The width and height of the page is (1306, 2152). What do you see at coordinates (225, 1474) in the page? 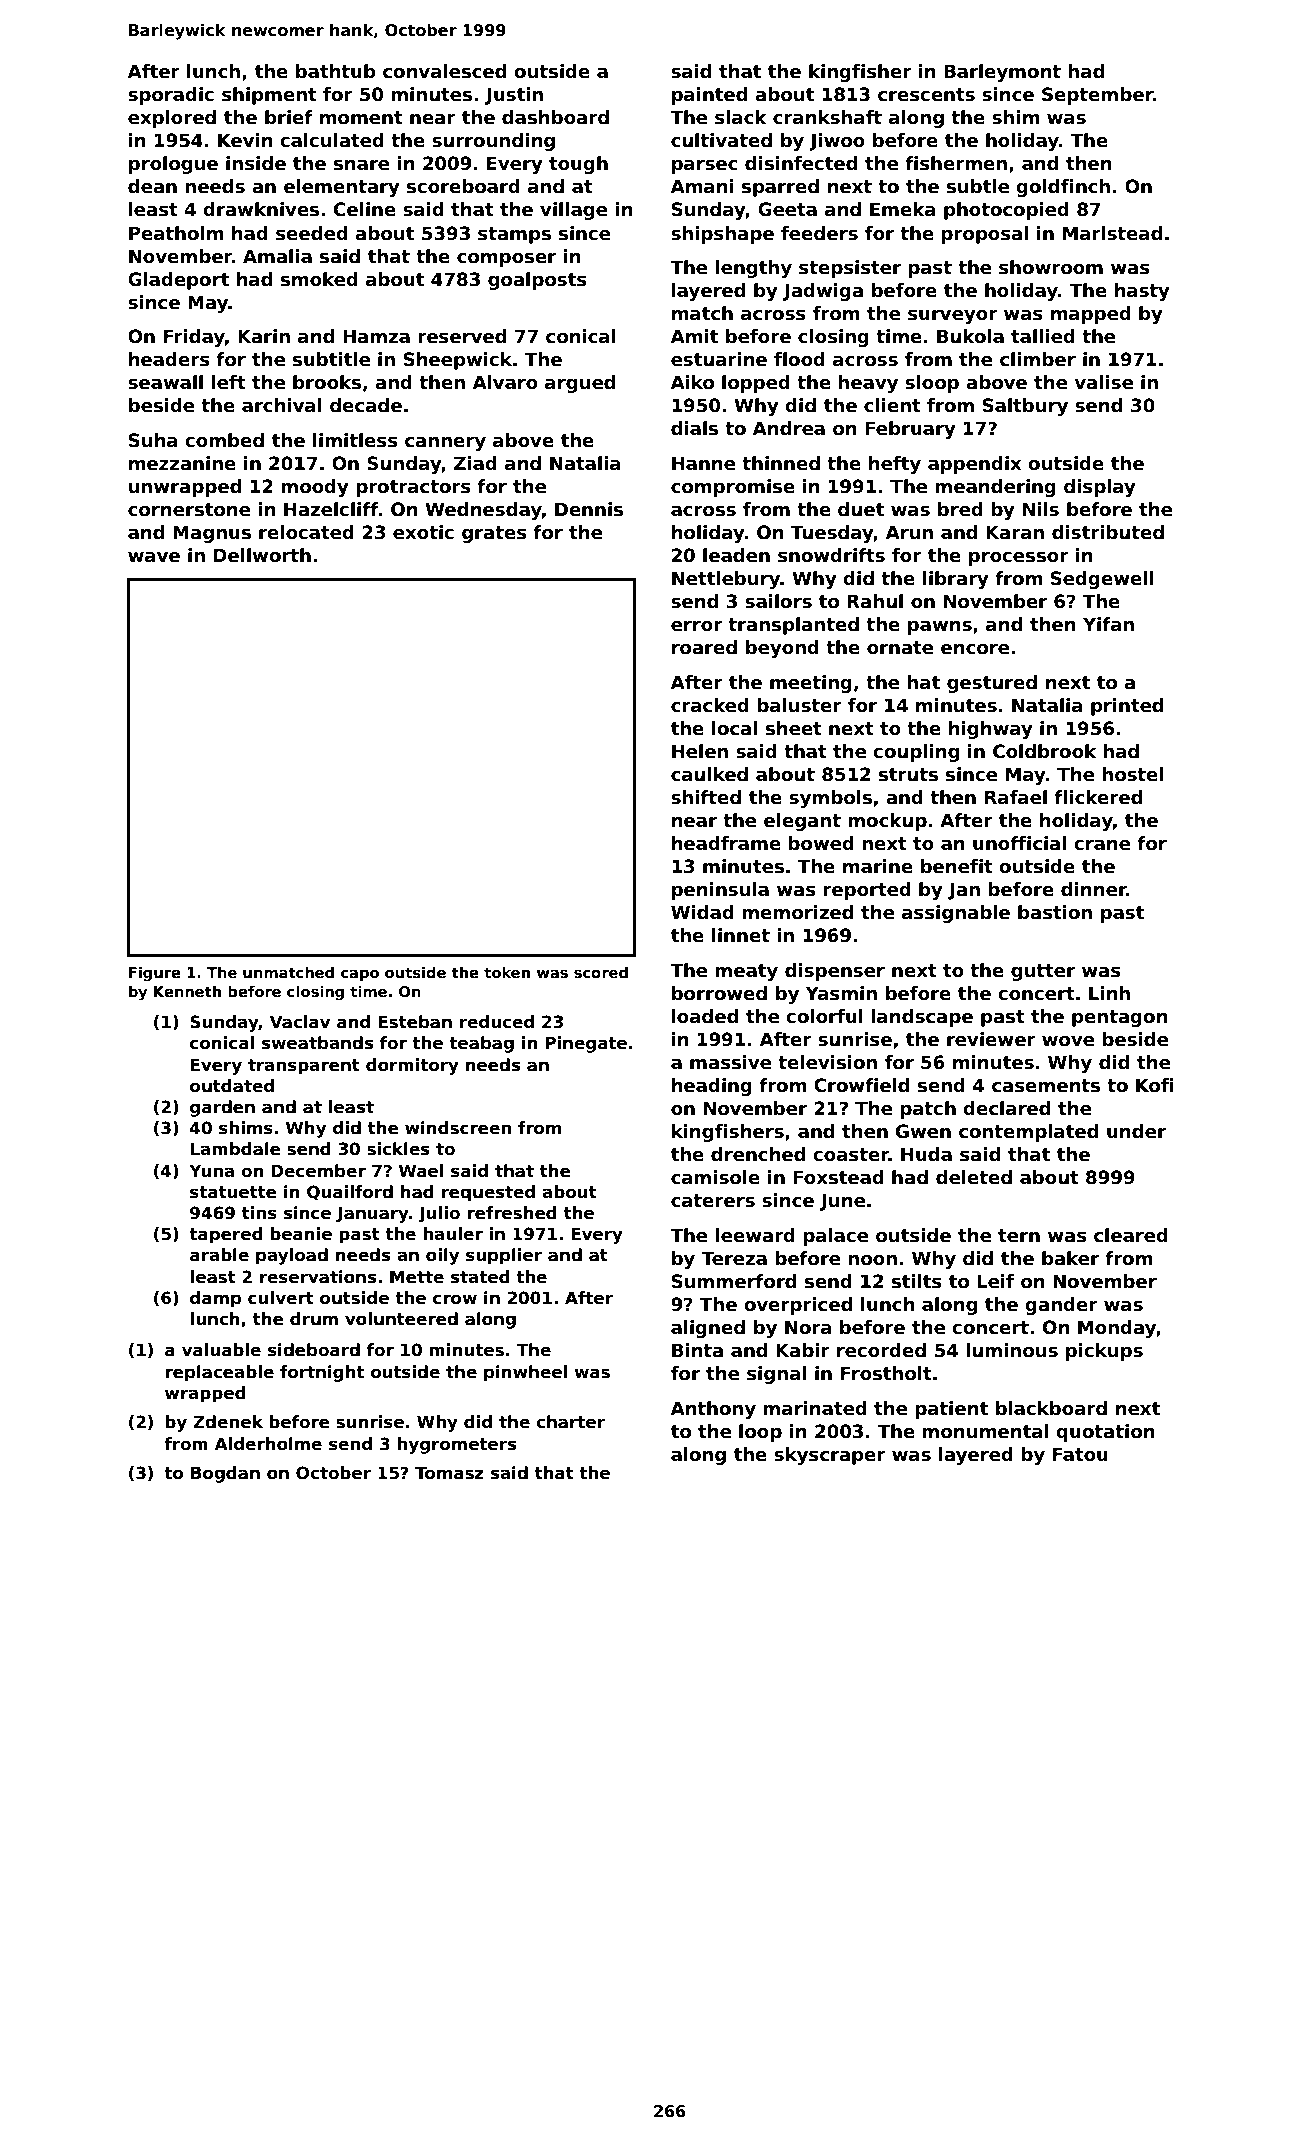
I see `Bogdan` at bounding box center [225, 1474].
